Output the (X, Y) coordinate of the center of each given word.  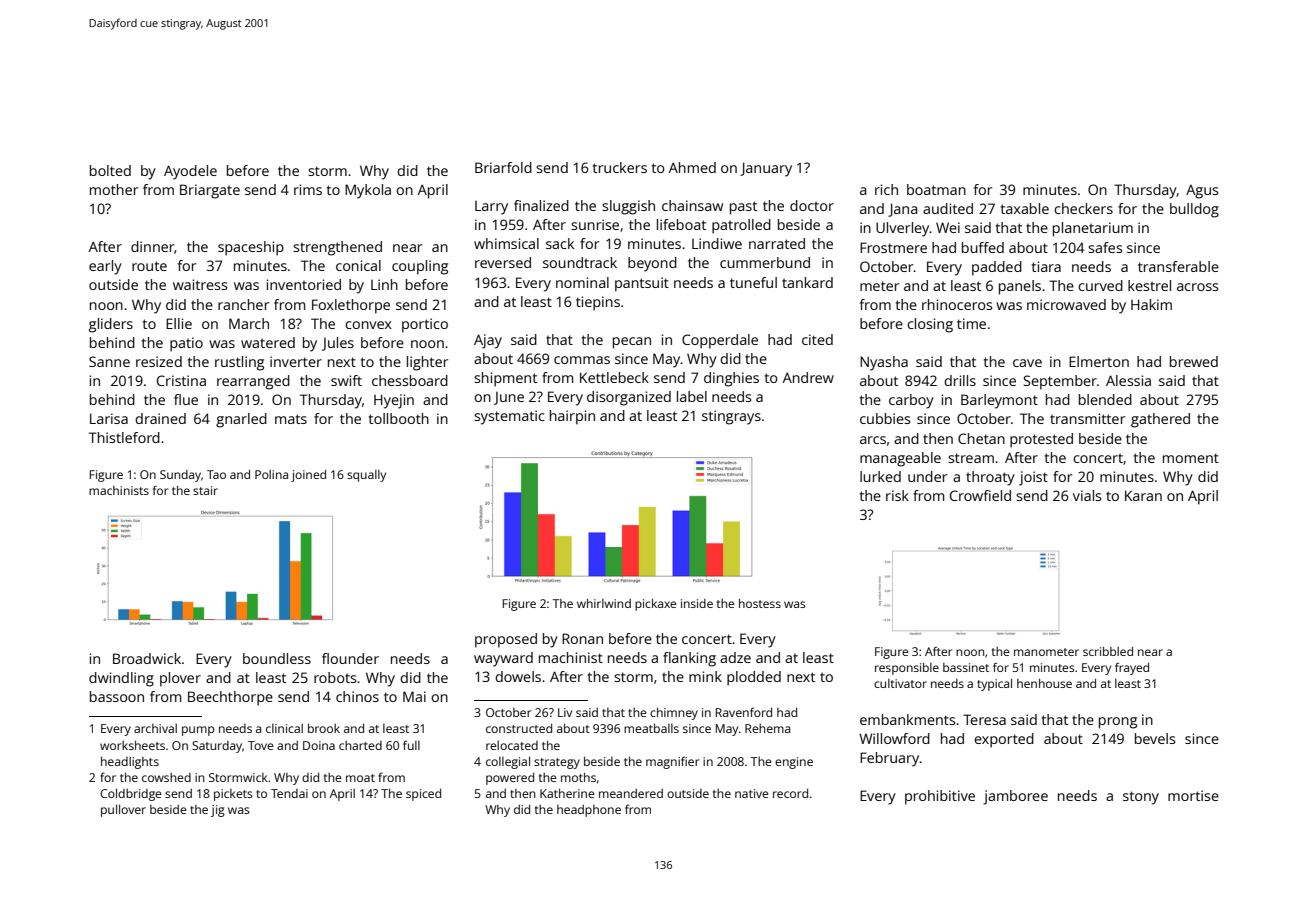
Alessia (1128, 380)
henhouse (1044, 683)
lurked (880, 476)
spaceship (251, 248)
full (411, 745)
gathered (1160, 420)
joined (308, 476)
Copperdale (720, 341)
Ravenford (744, 712)
